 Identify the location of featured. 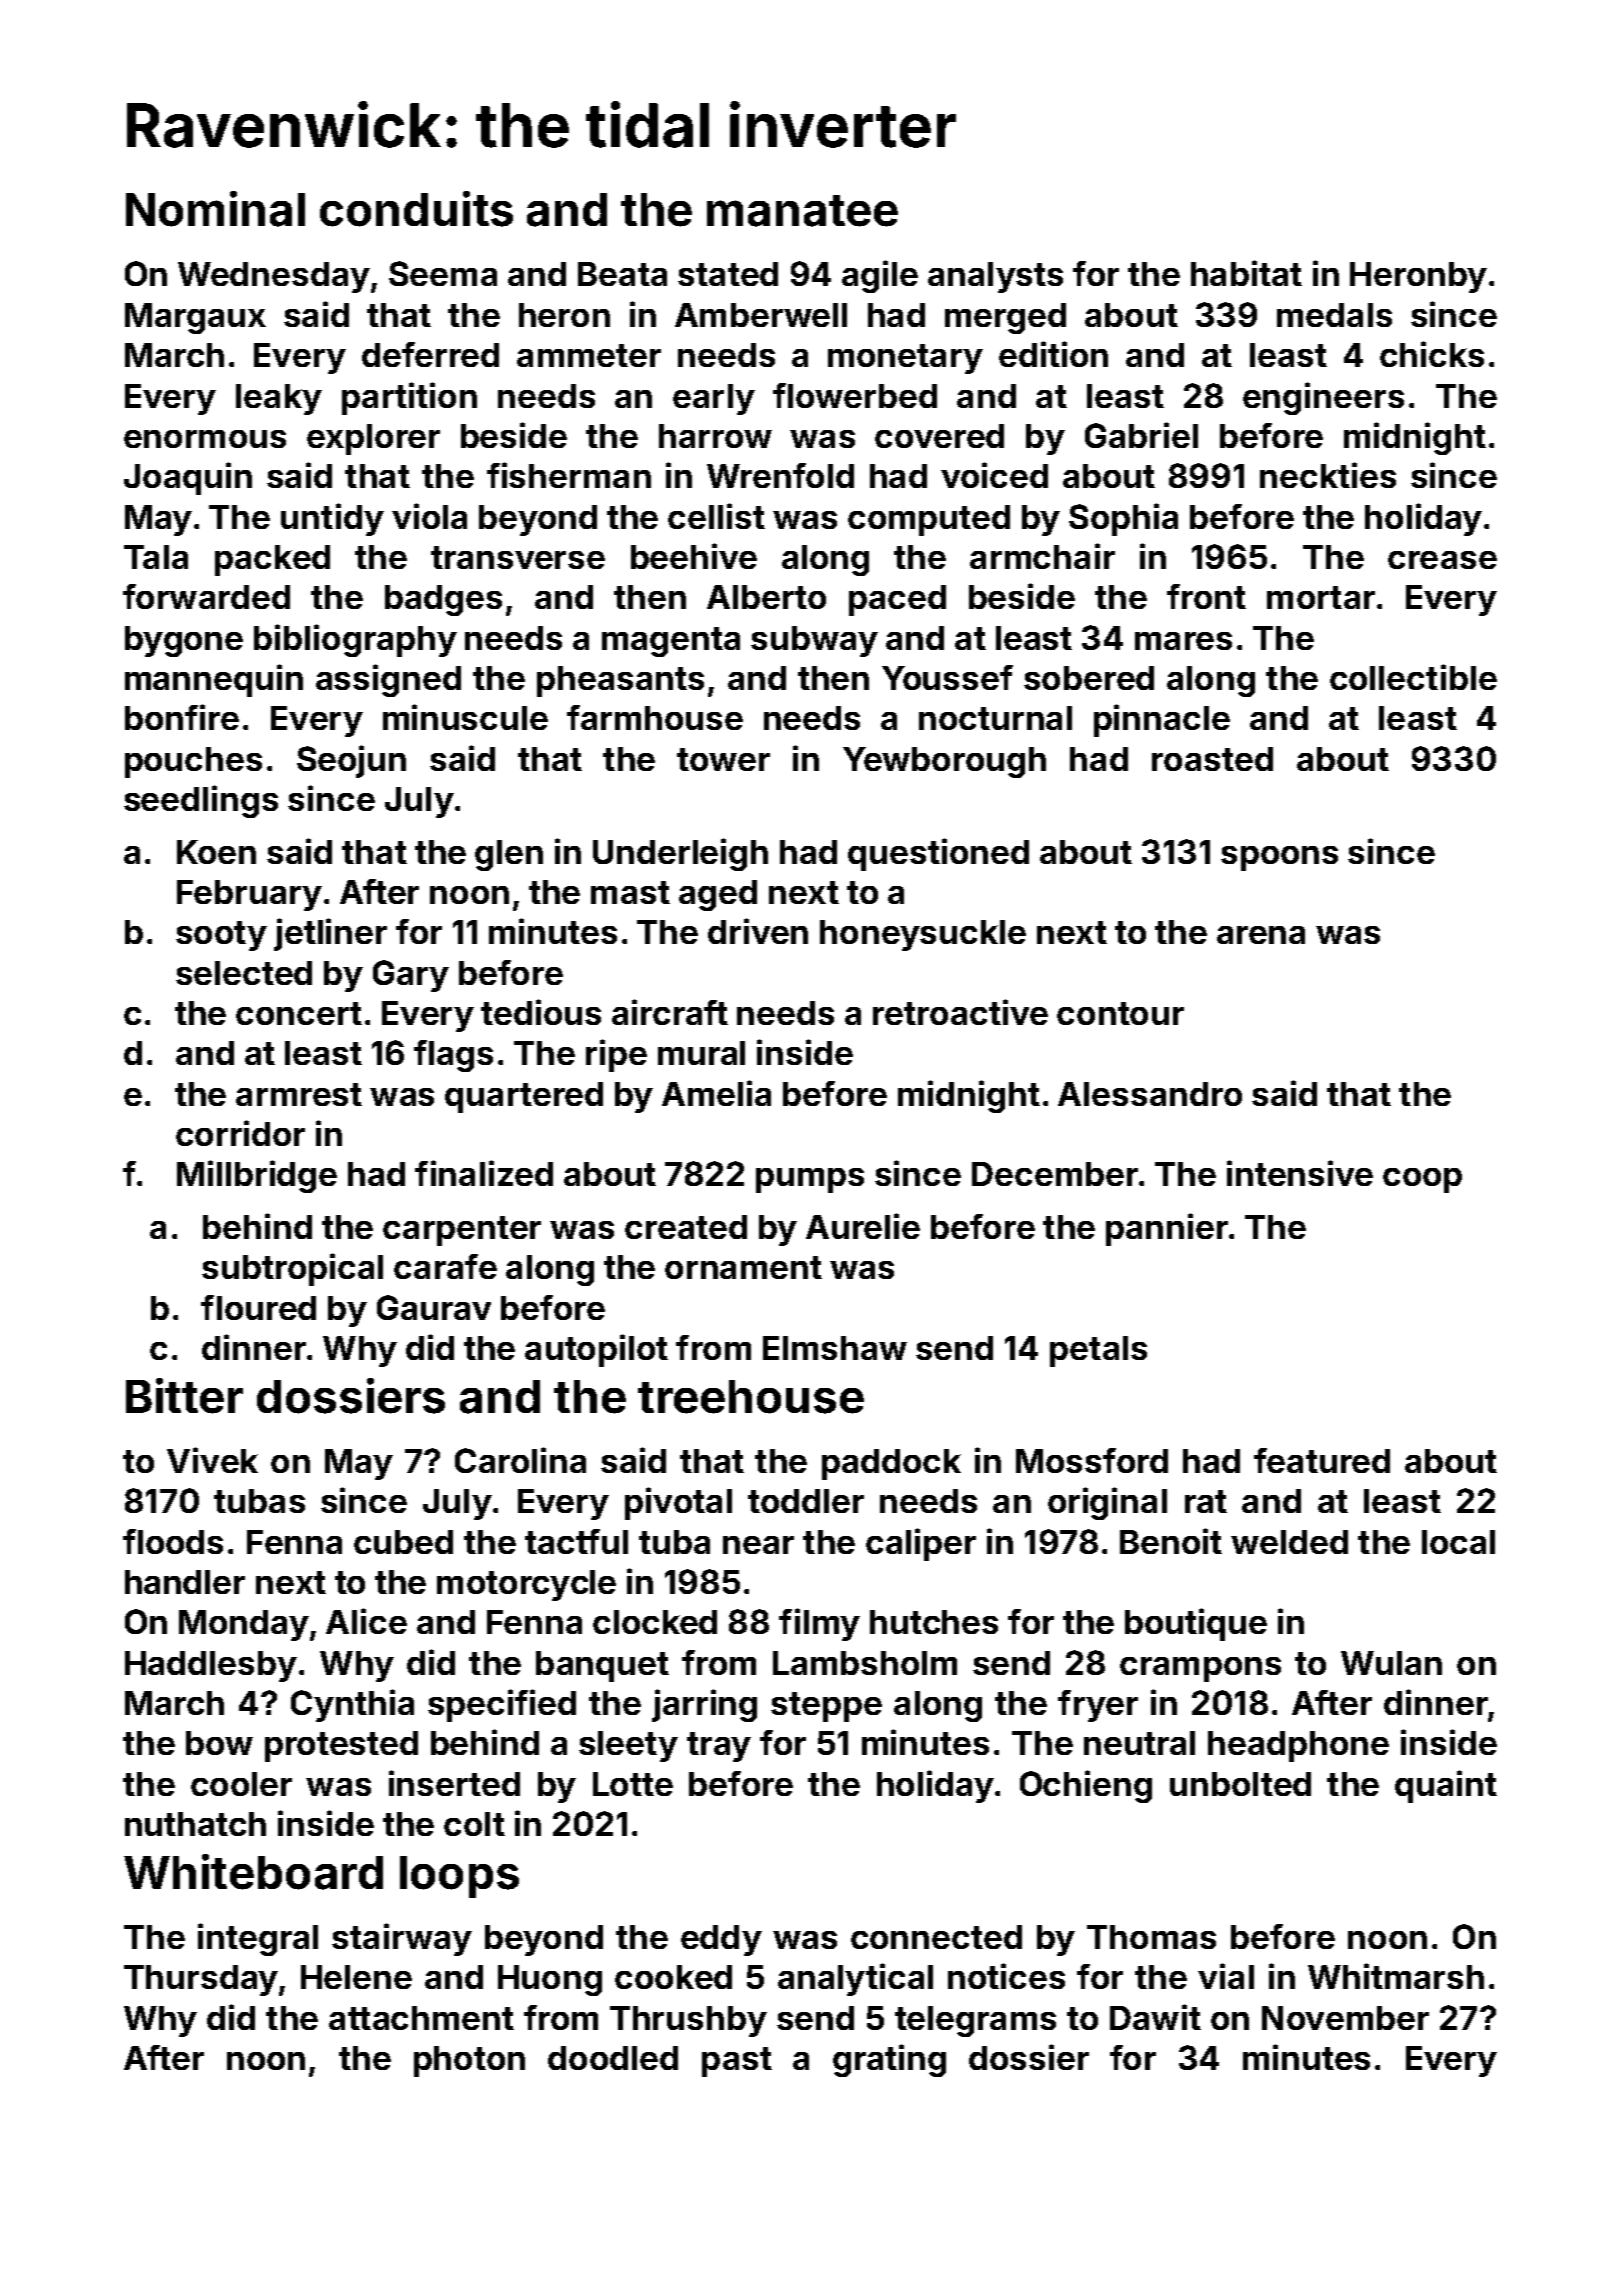
(1322, 1460).
